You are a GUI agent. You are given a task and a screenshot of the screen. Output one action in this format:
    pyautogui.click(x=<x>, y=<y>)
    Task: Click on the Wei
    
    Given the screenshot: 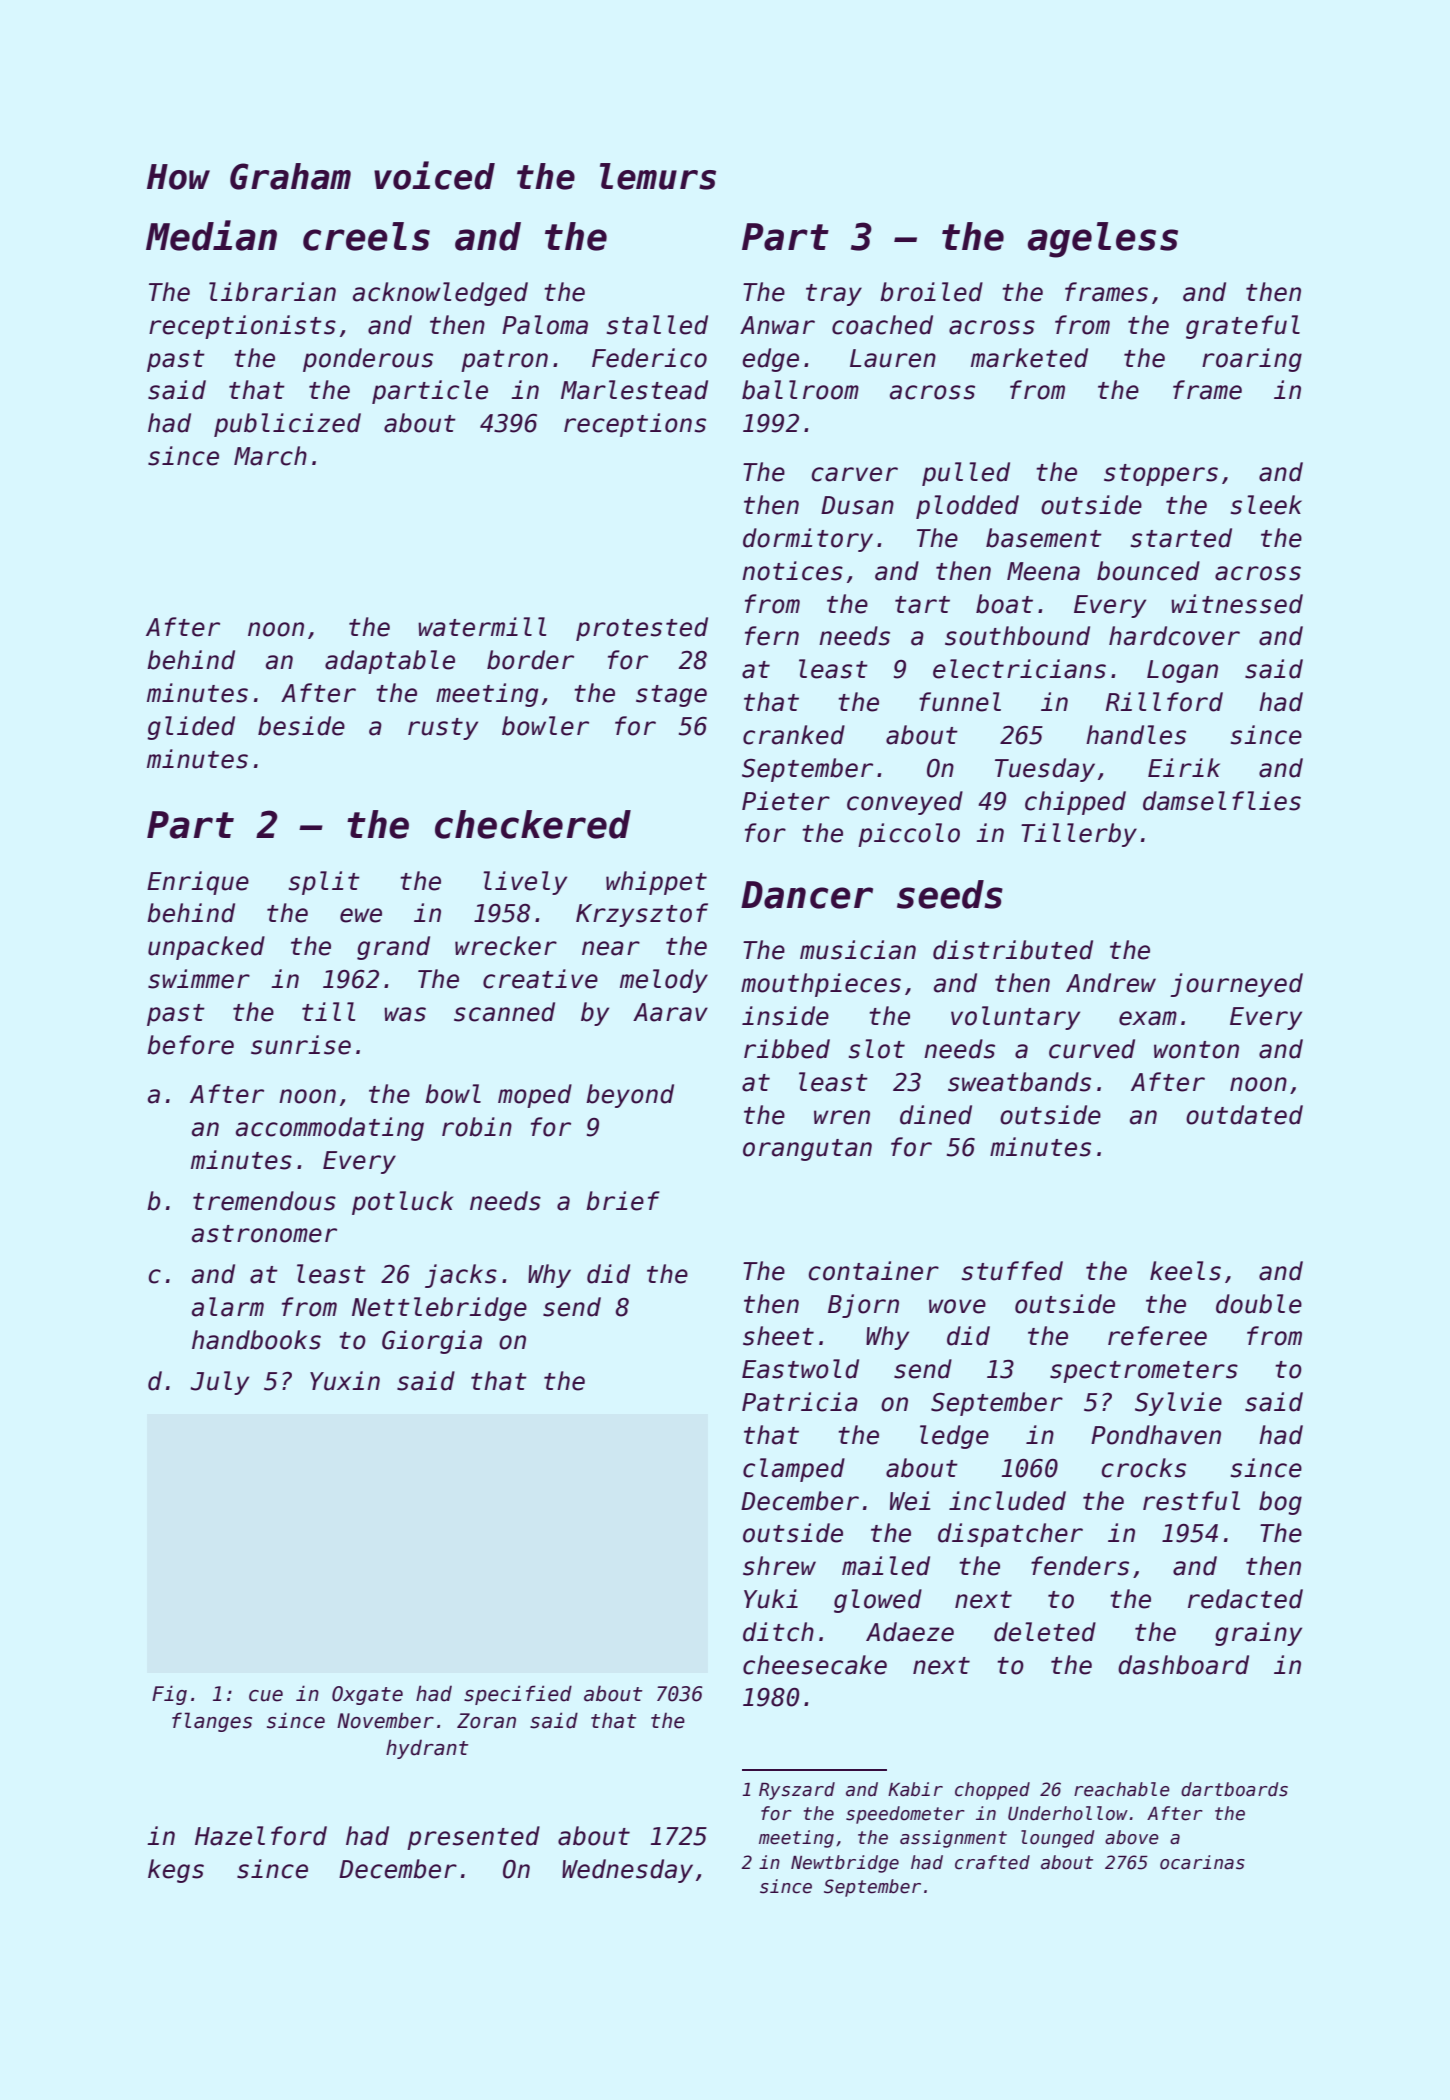 What is the action you would take?
    pyautogui.click(x=910, y=1501)
